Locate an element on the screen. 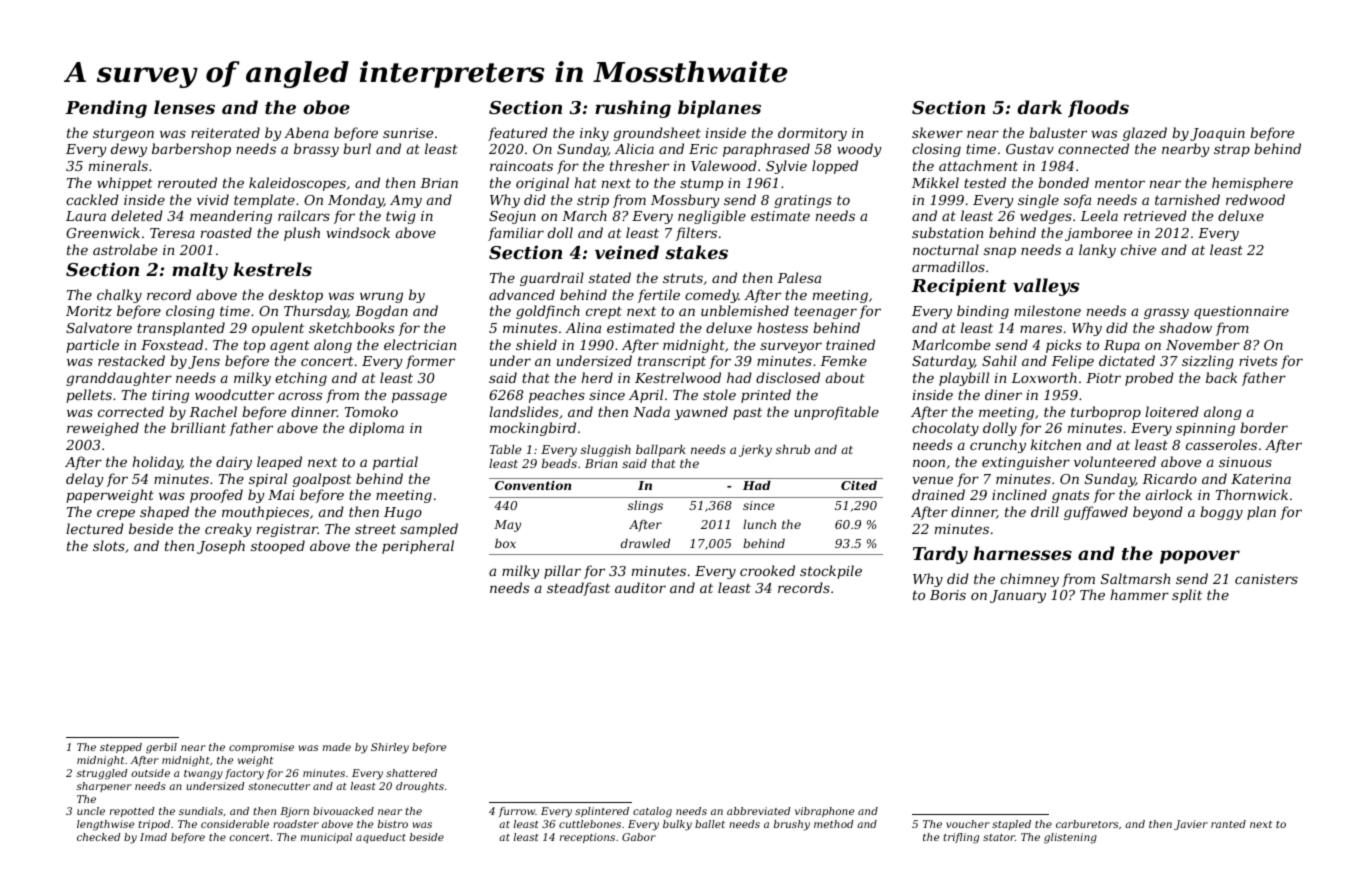 Image resolution: width=1372 pixels, height=887 pixels. substation is located at coordinates (947, 232).
